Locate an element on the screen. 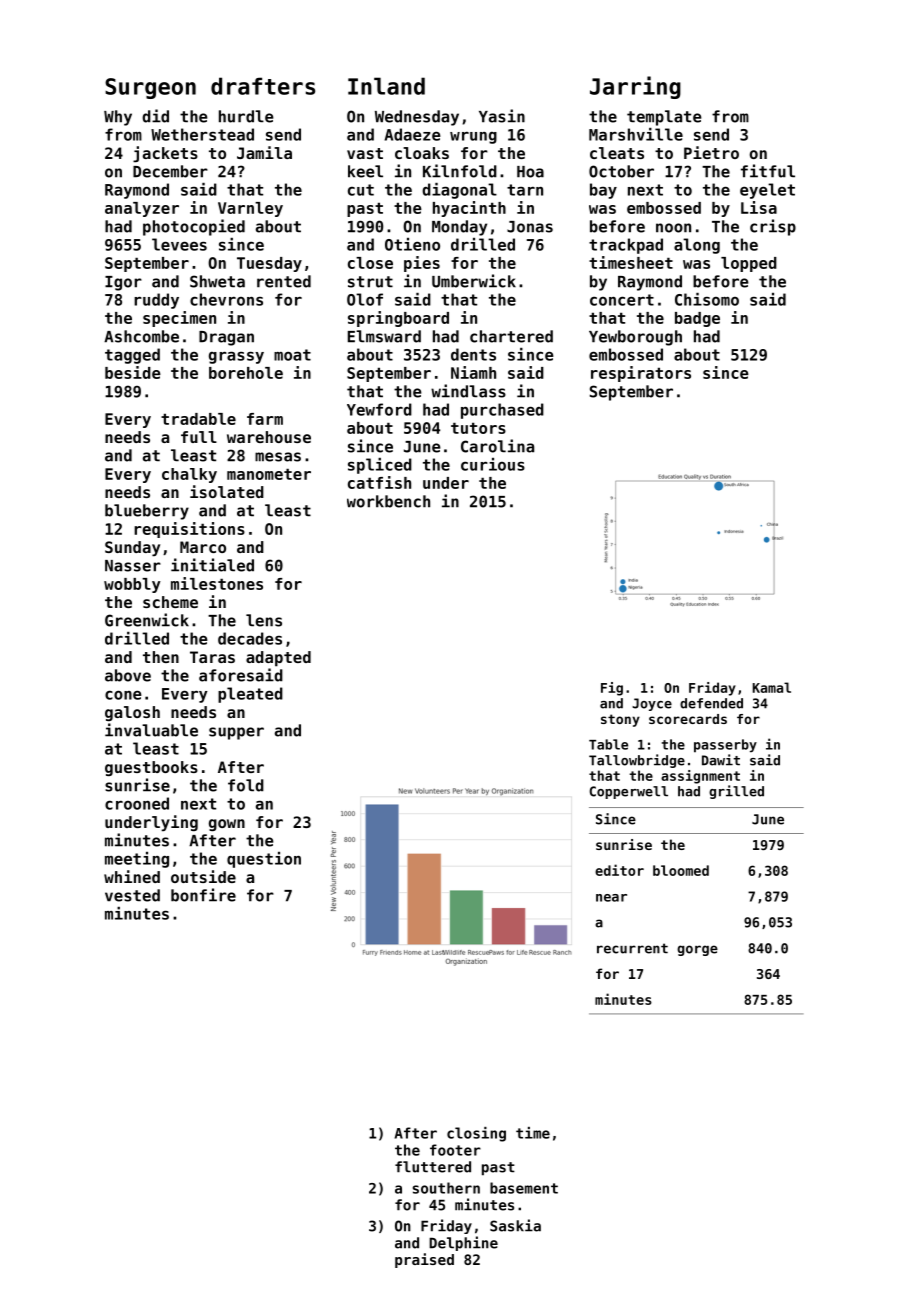 The width and height of the screenshot is (908, 1316). Jamila is located at coordinates (264, 152).
